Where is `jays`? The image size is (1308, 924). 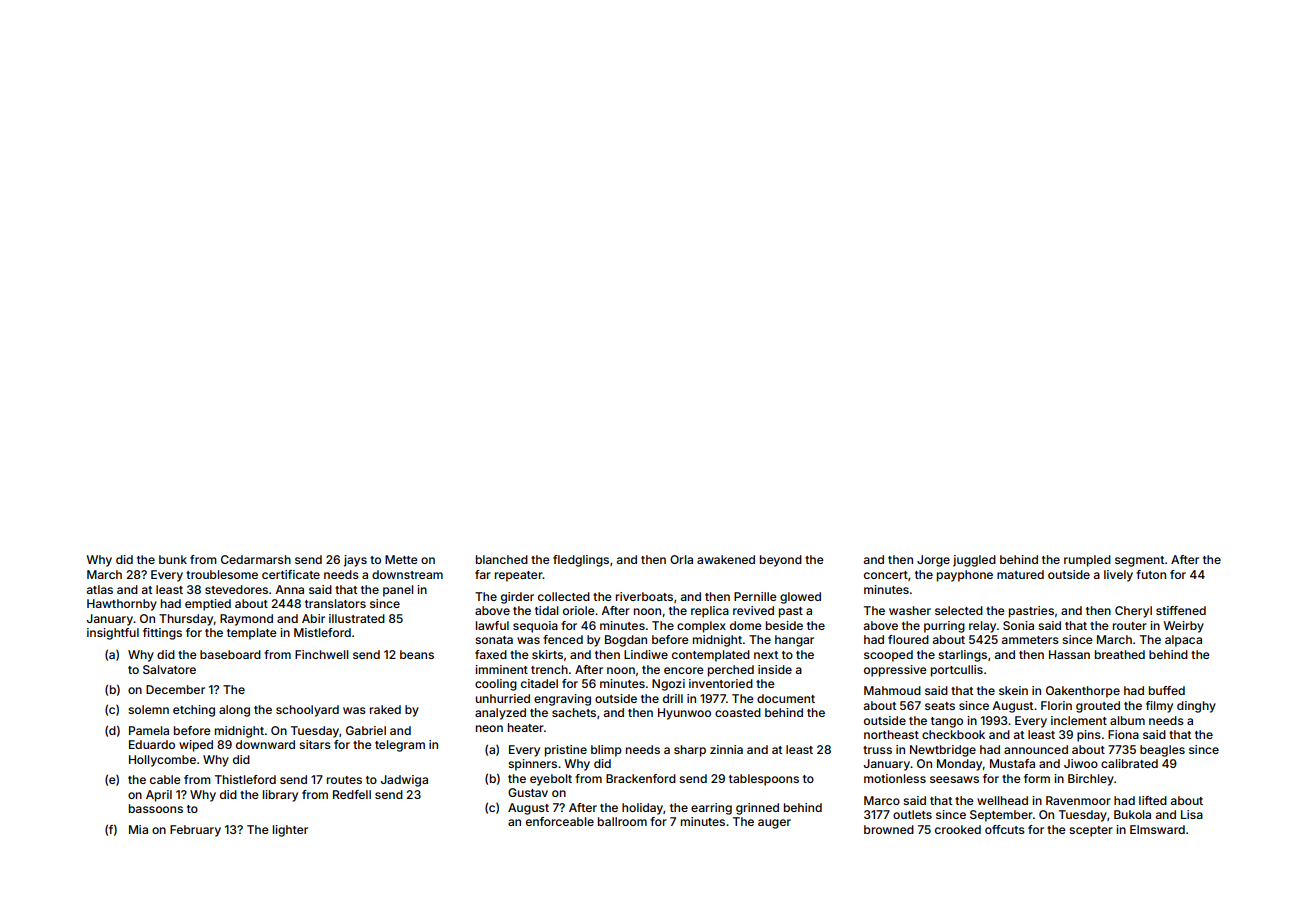 jays is located at coordinates (355, 561).
